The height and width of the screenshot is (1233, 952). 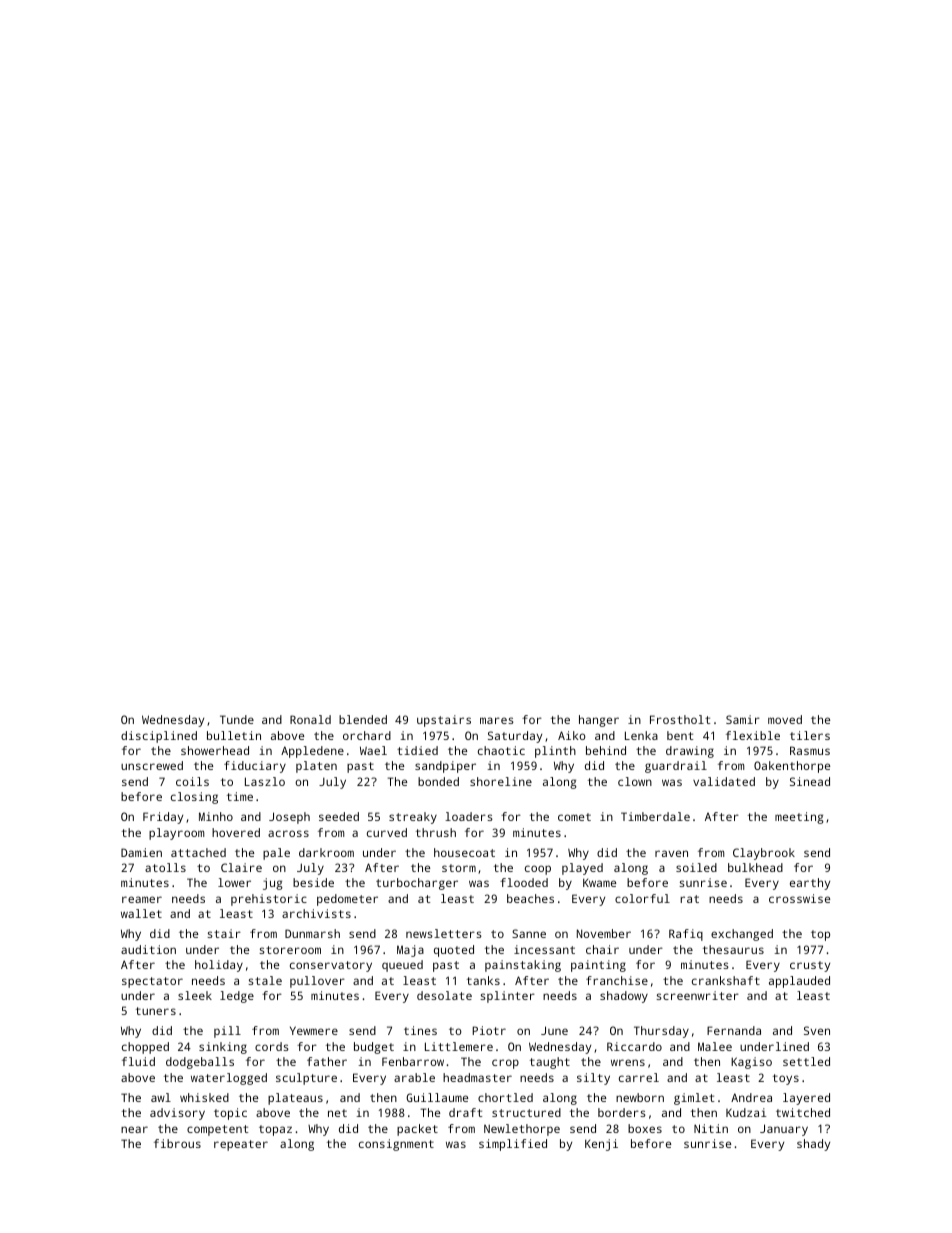 I want to click on crosswise, so click(x=799, y=898).
